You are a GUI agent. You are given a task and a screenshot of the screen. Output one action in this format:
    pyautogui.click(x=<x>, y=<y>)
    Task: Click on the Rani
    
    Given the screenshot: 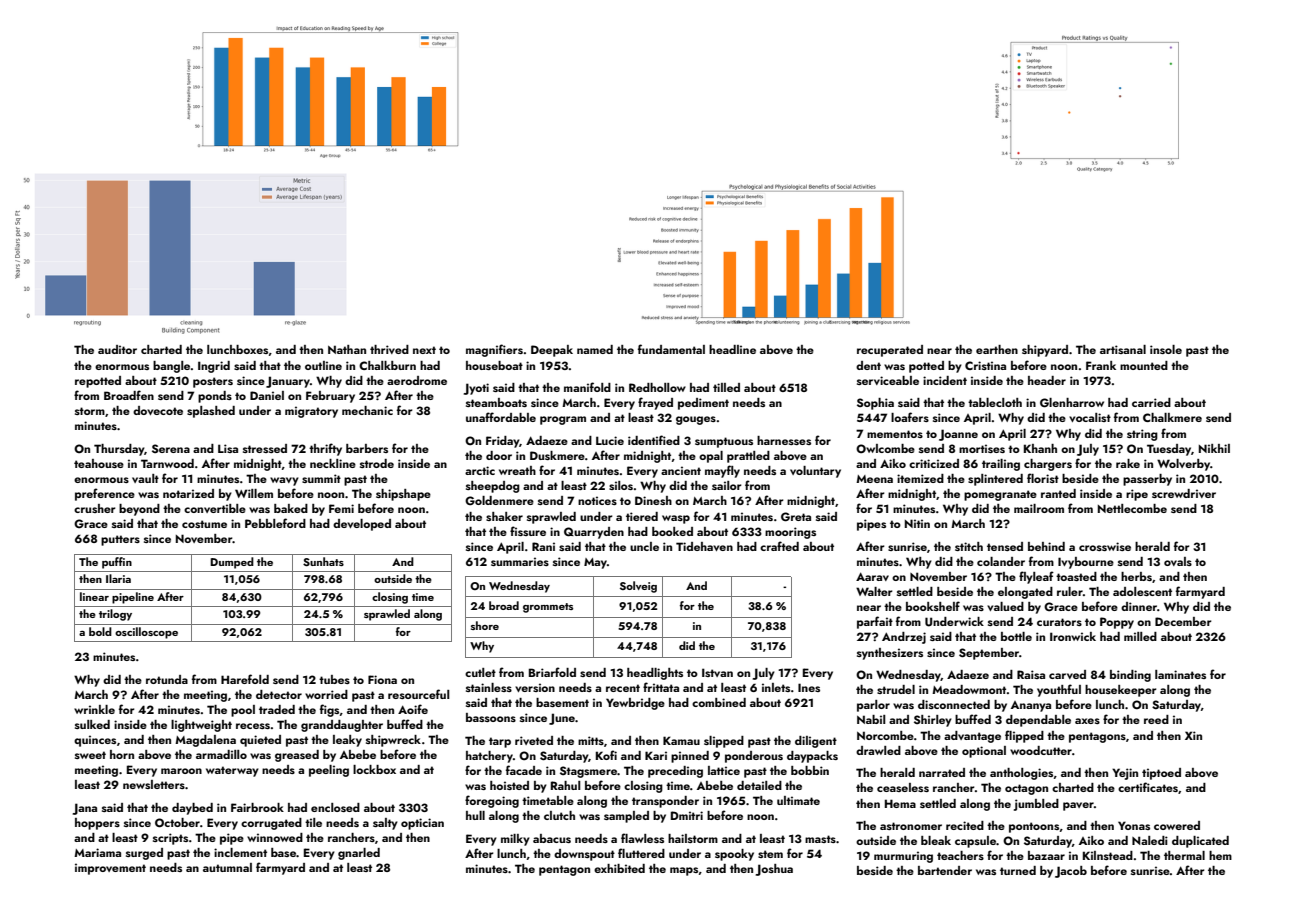 What is the action you would take?
    pyautogui.click(x=543, y=546)
